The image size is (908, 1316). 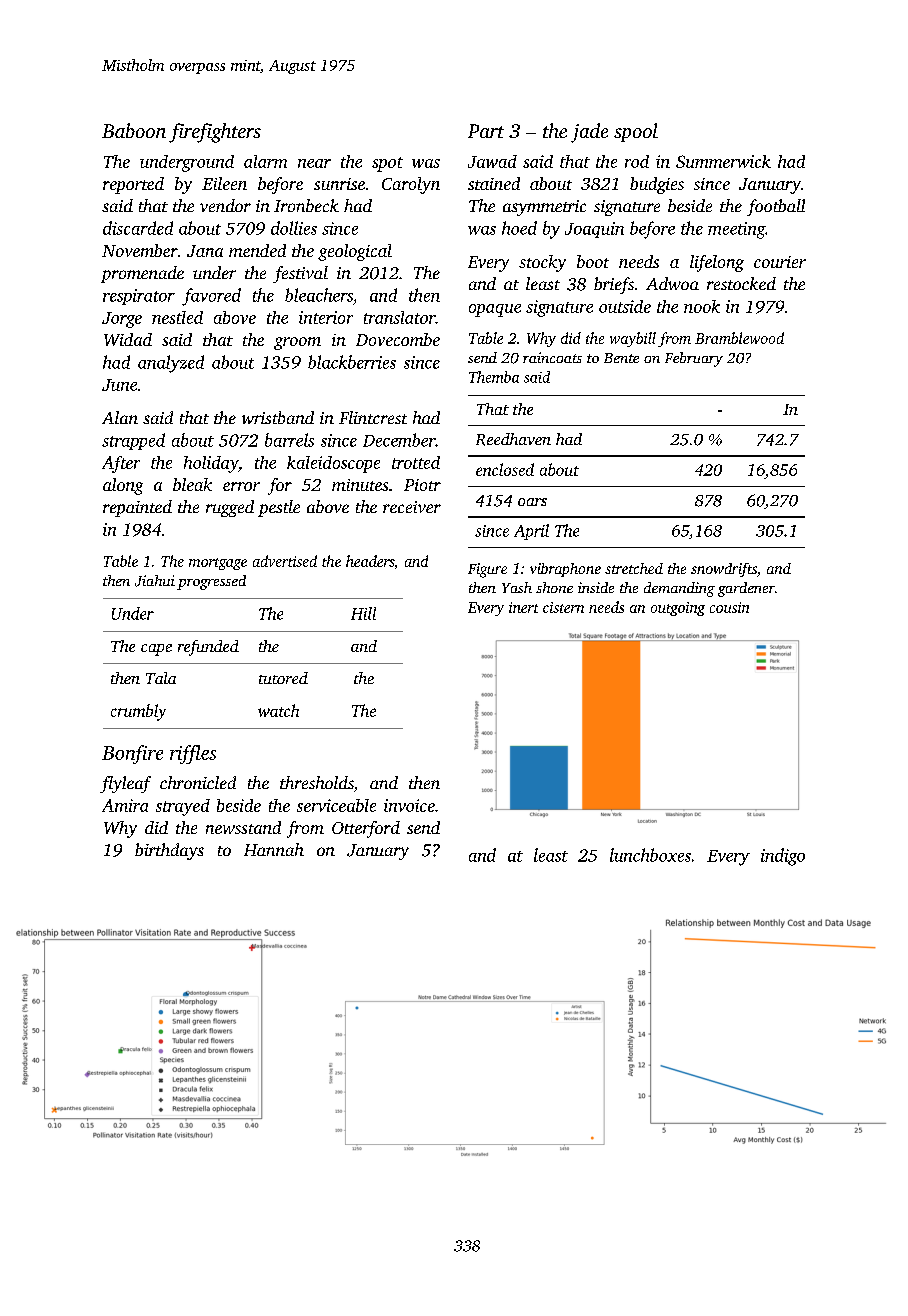 What do you see at coordinates (495, 310) in the image?
I see `opaque` at bounding box center [495, 310].
